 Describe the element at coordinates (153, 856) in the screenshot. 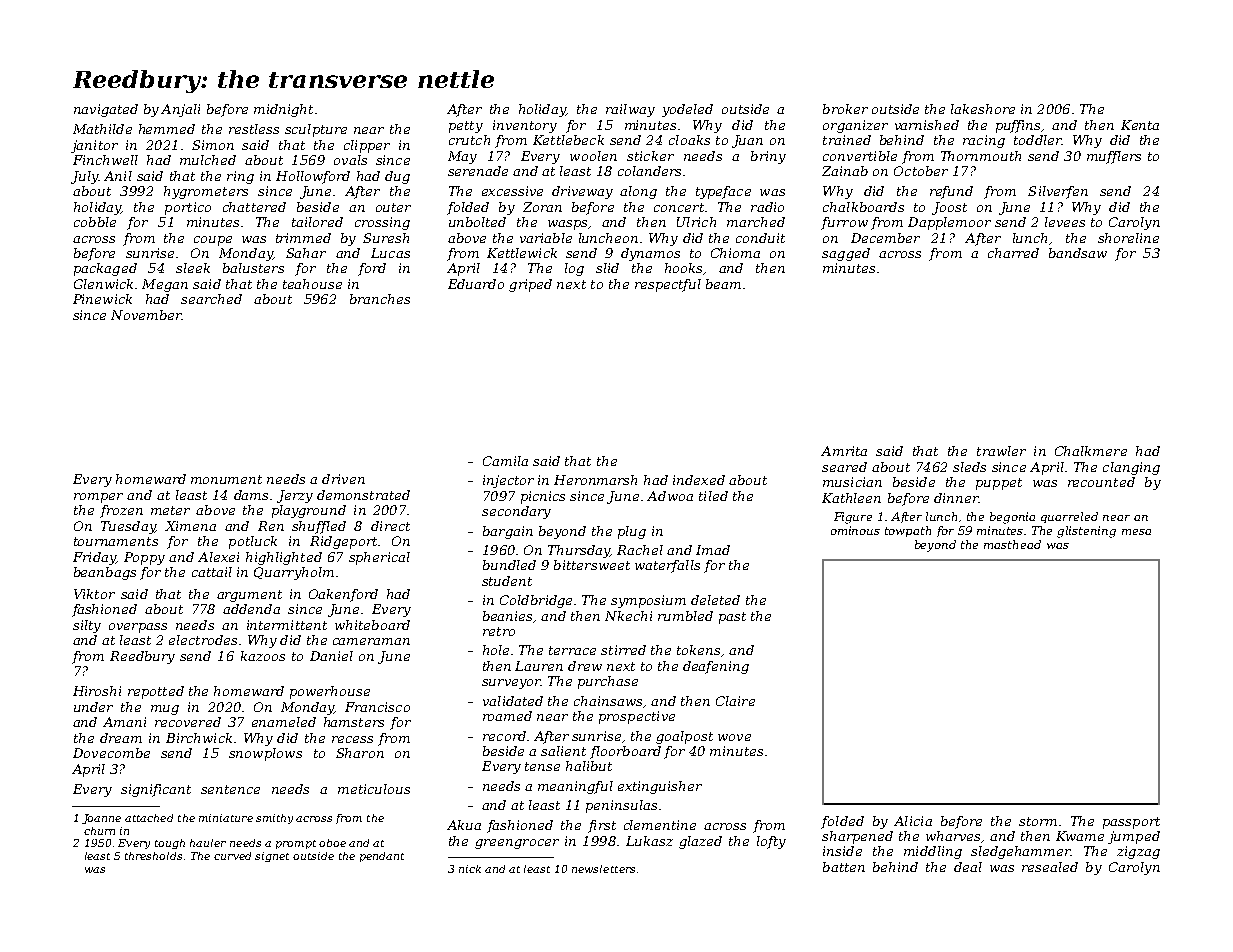

I see `thresholds` at that location.
